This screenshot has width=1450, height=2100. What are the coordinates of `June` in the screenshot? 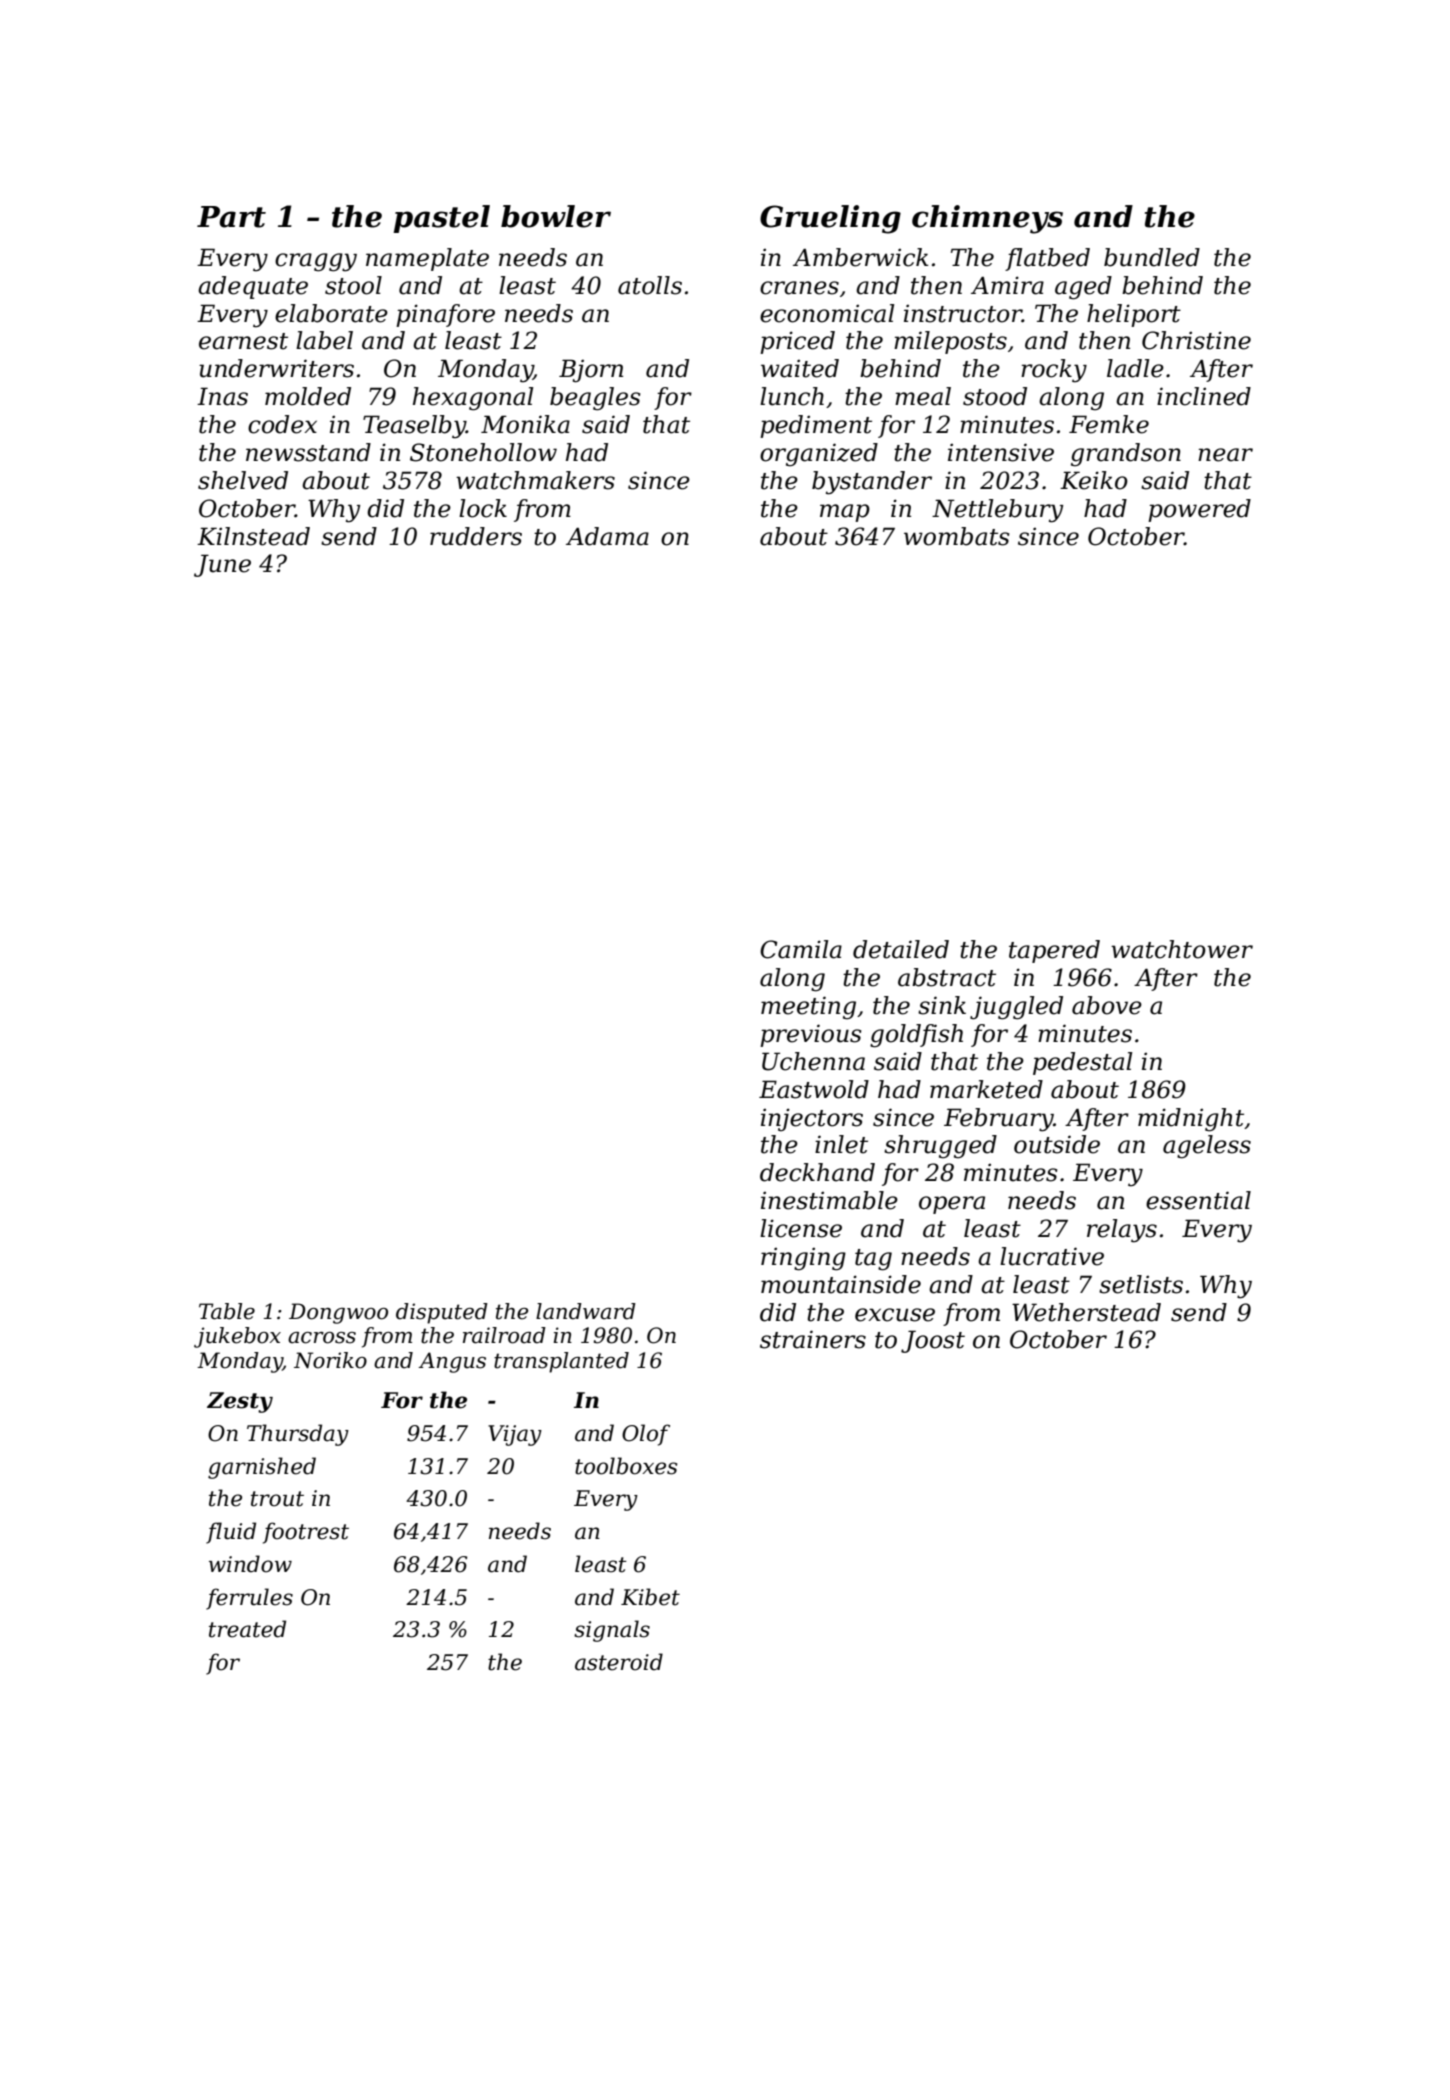 It's located at (222, 565).
